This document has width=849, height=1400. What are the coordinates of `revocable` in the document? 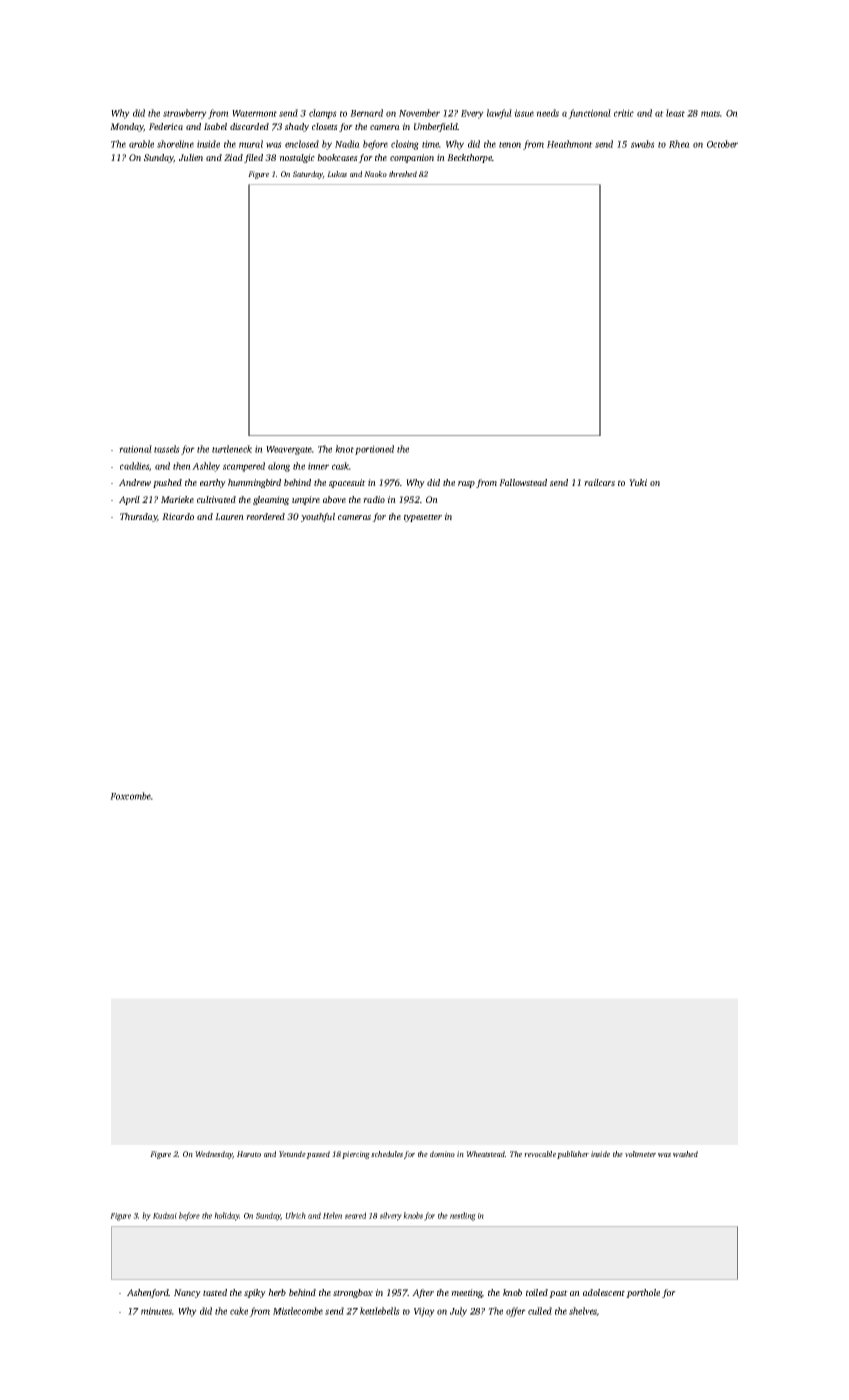 It's located at (540, 1154).
